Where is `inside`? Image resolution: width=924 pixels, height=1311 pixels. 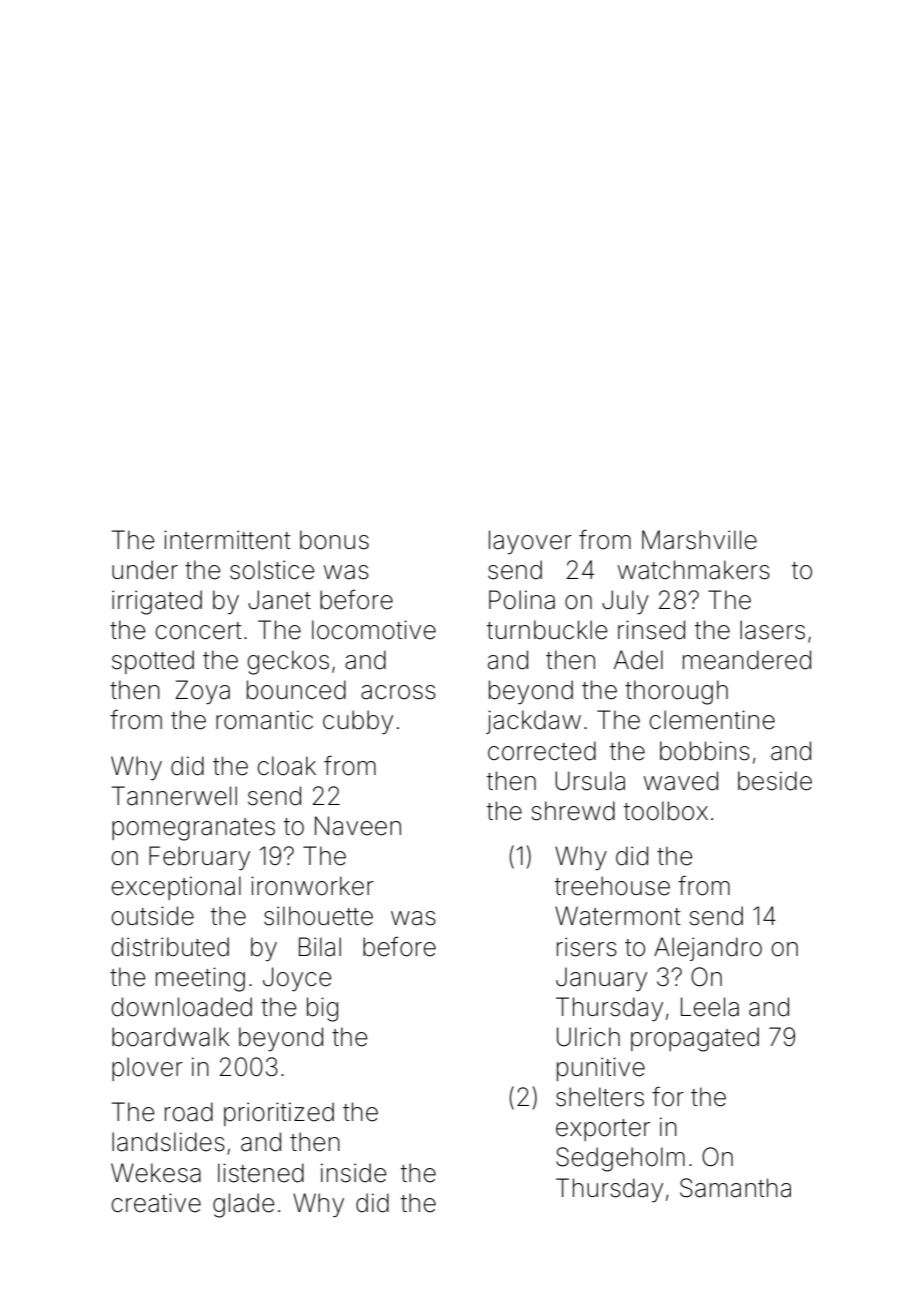 inside is located at coordinates (354, 1173).
